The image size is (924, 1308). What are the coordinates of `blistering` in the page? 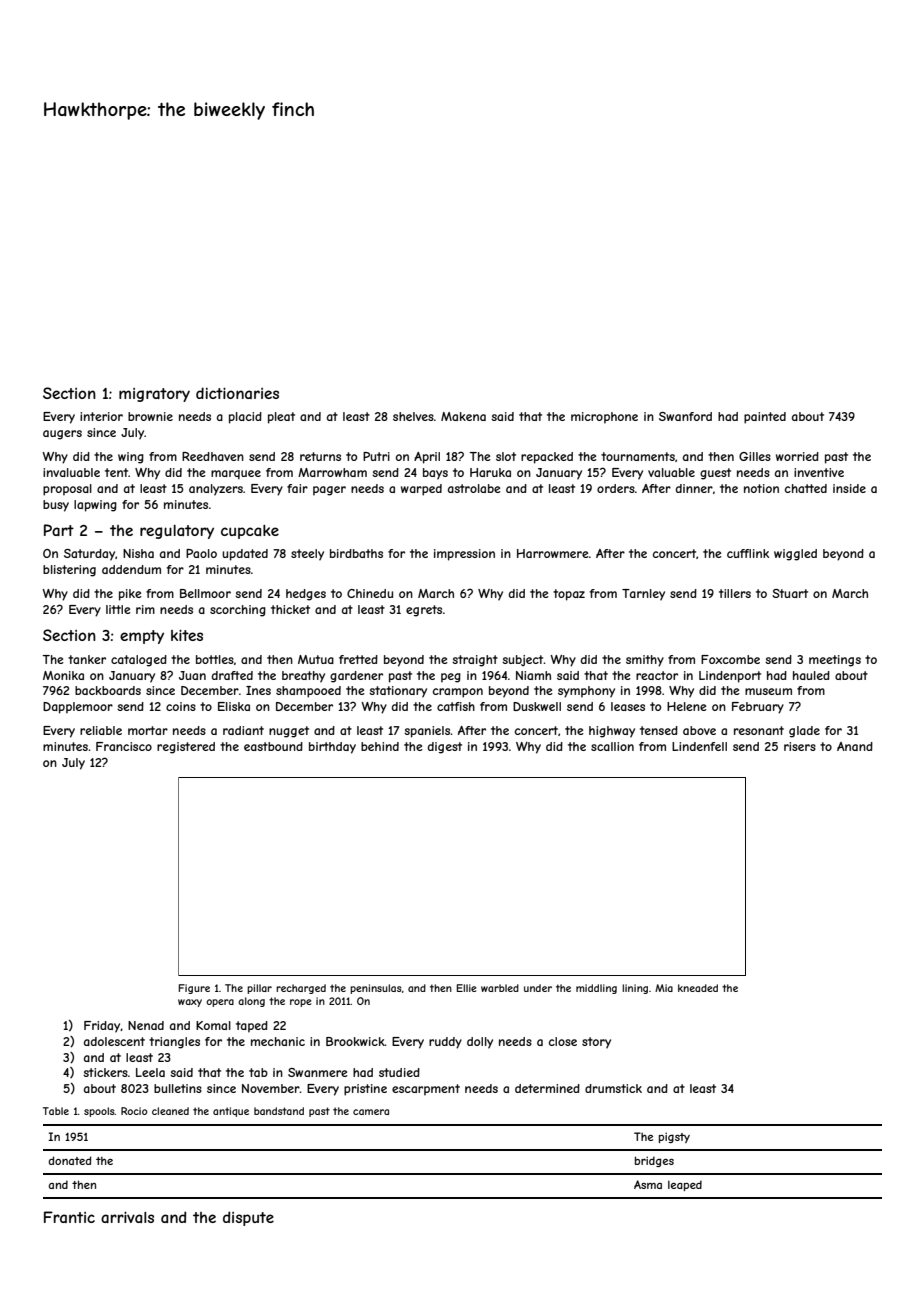 It's located at (69, 571).
